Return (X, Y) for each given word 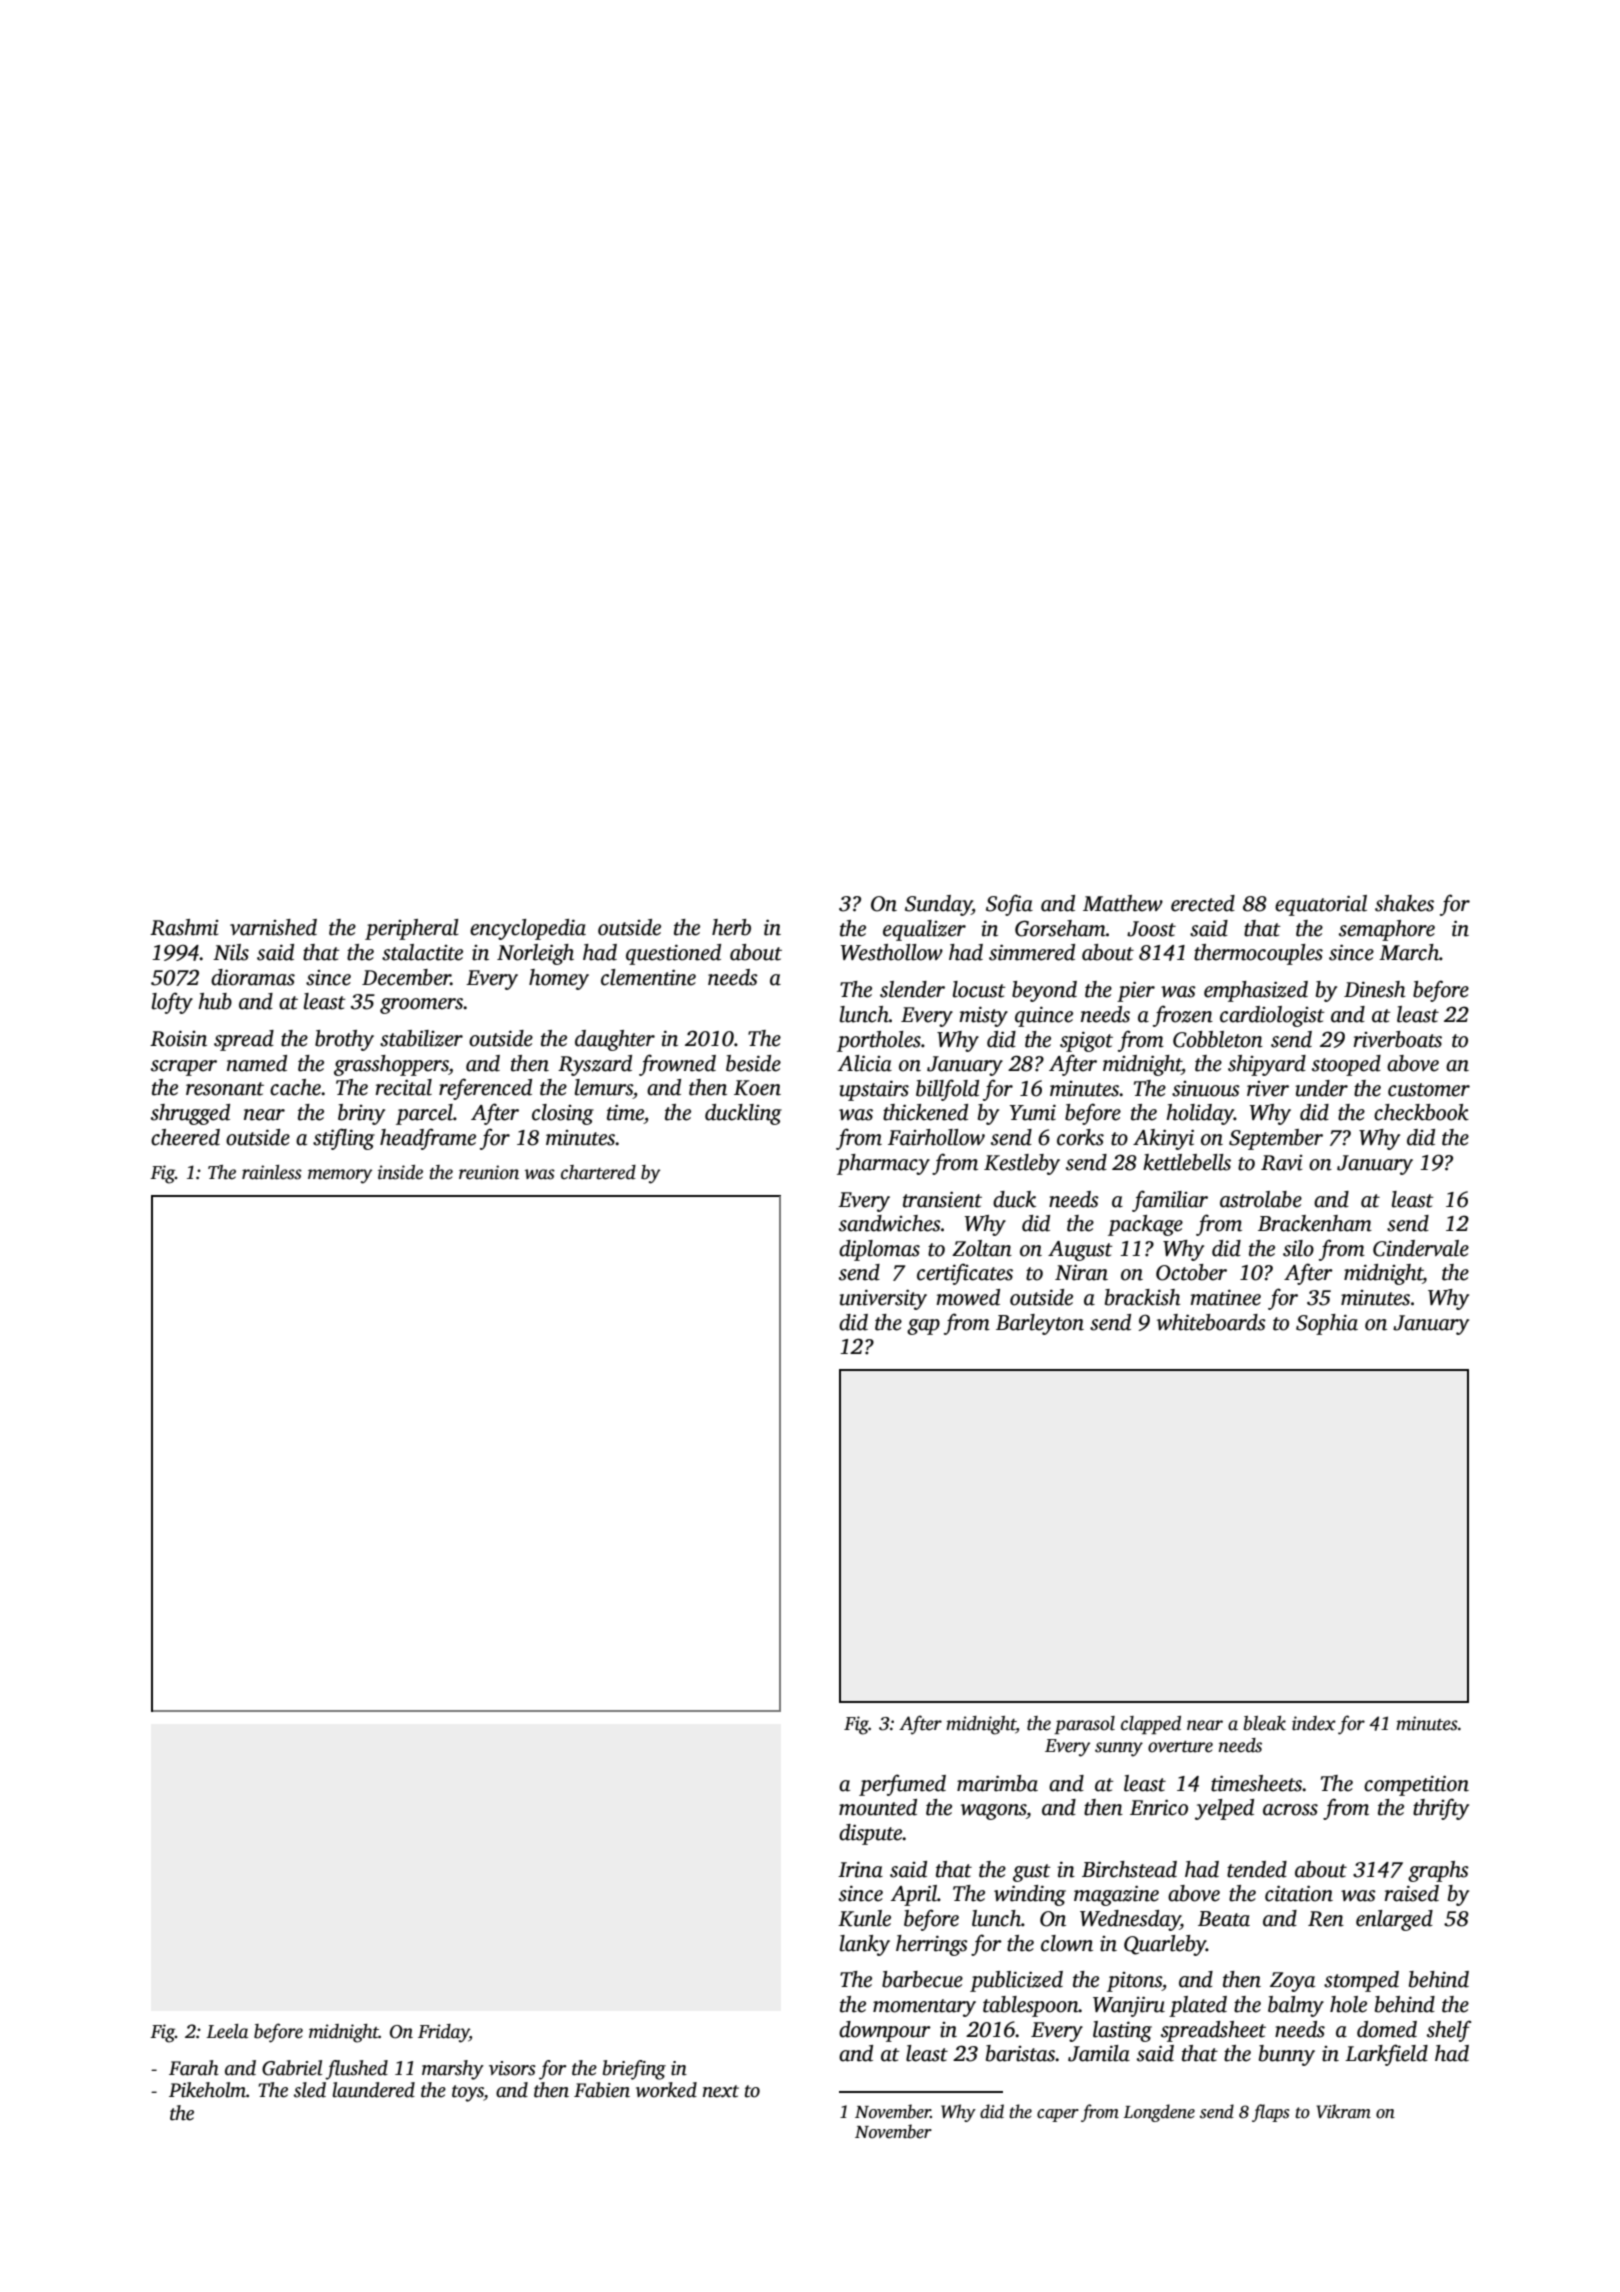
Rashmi (184, 927)
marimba (997, 1783)
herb (731, 927)
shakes (1404, 903)
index (1314, 1723)
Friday (443, 2033)
